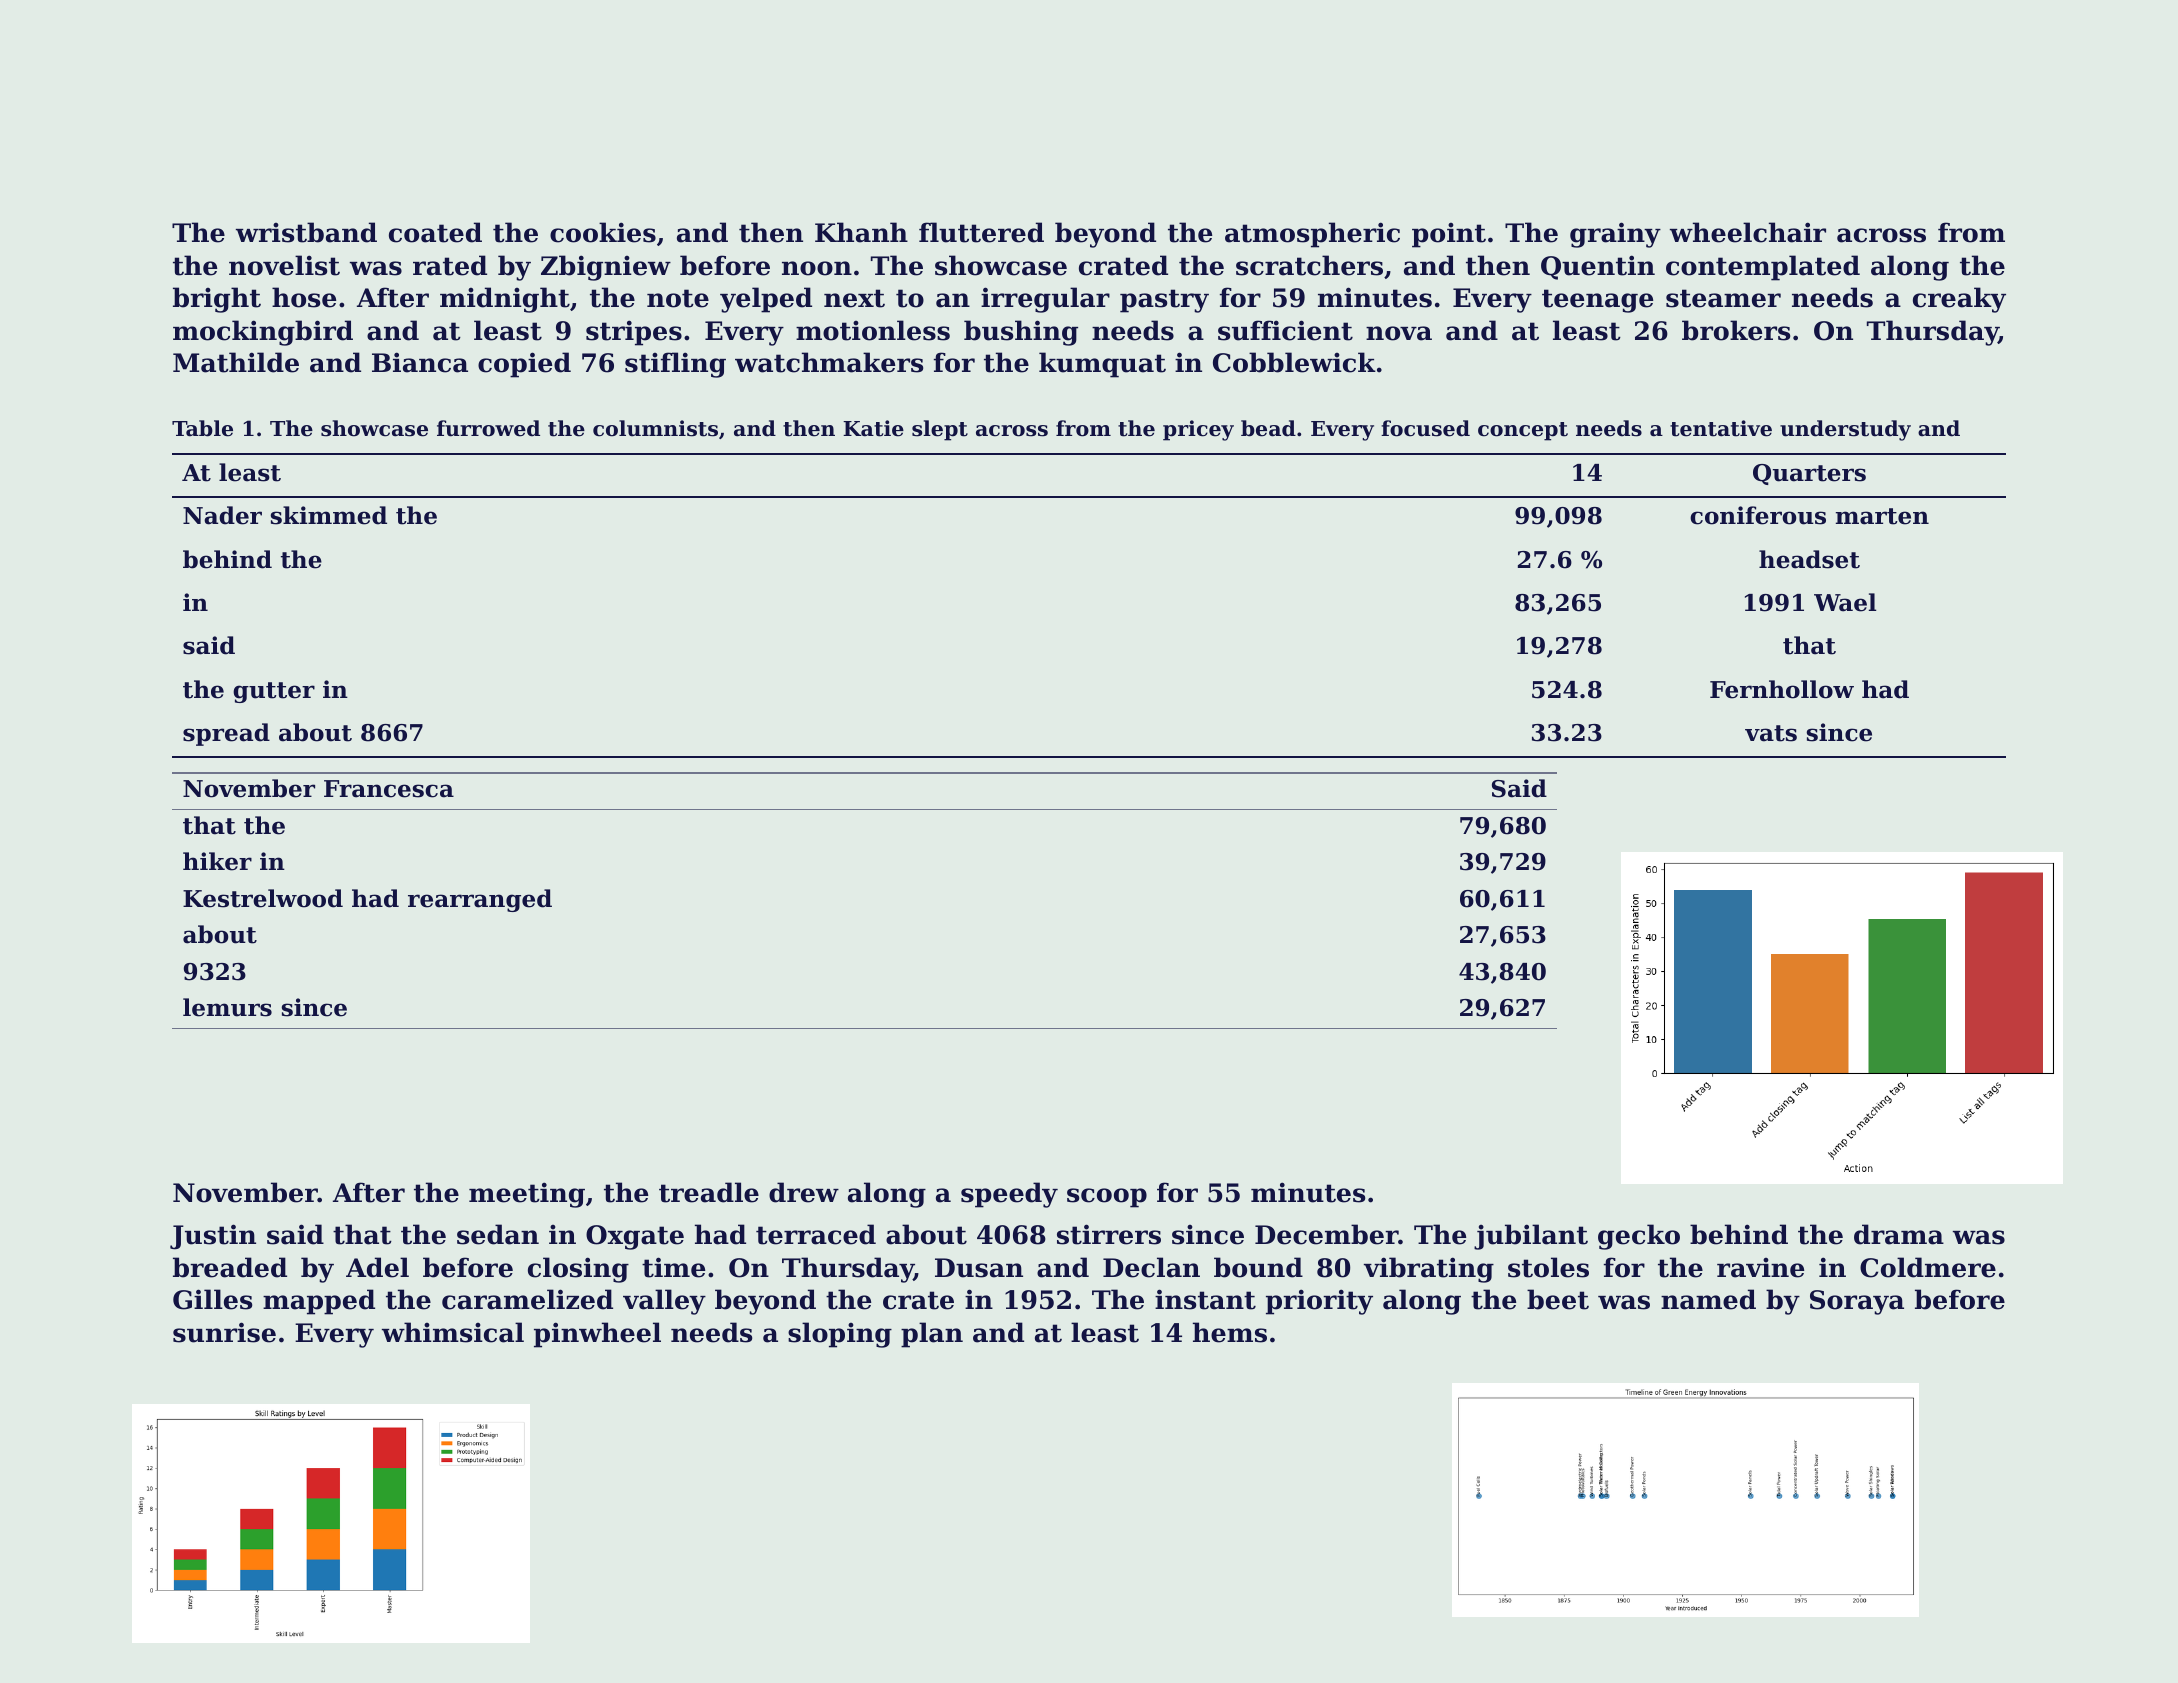  What do you see at coordinates (480, 900) in the screenshot?
I see `rearranged` at bounding box center [480, 900].
